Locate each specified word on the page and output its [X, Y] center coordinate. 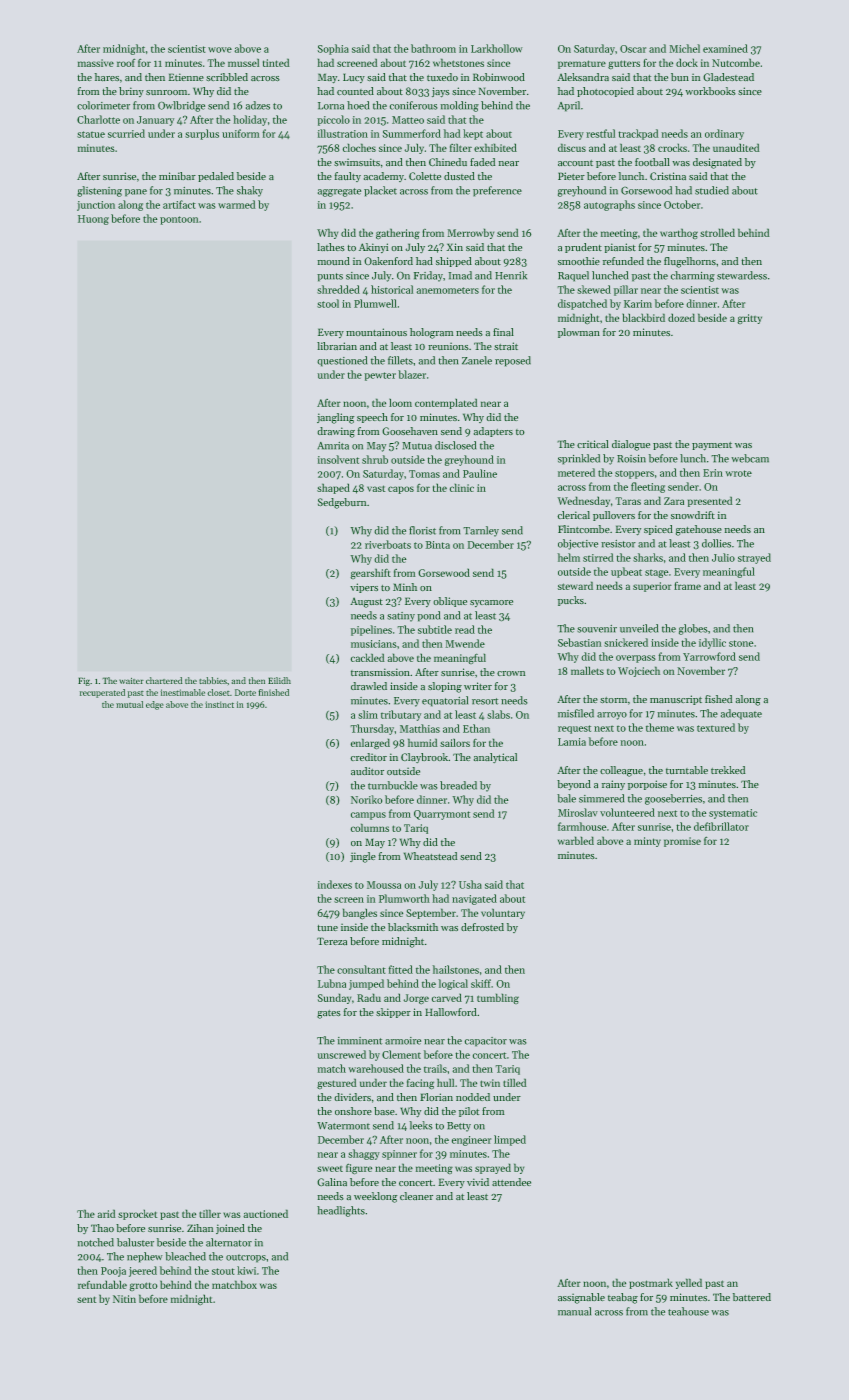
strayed [754, 558]
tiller [210, 1213]
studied [712, 190]
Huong [93, 220]
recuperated [102, 693]
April [569, 106]
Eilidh [279, 680]
